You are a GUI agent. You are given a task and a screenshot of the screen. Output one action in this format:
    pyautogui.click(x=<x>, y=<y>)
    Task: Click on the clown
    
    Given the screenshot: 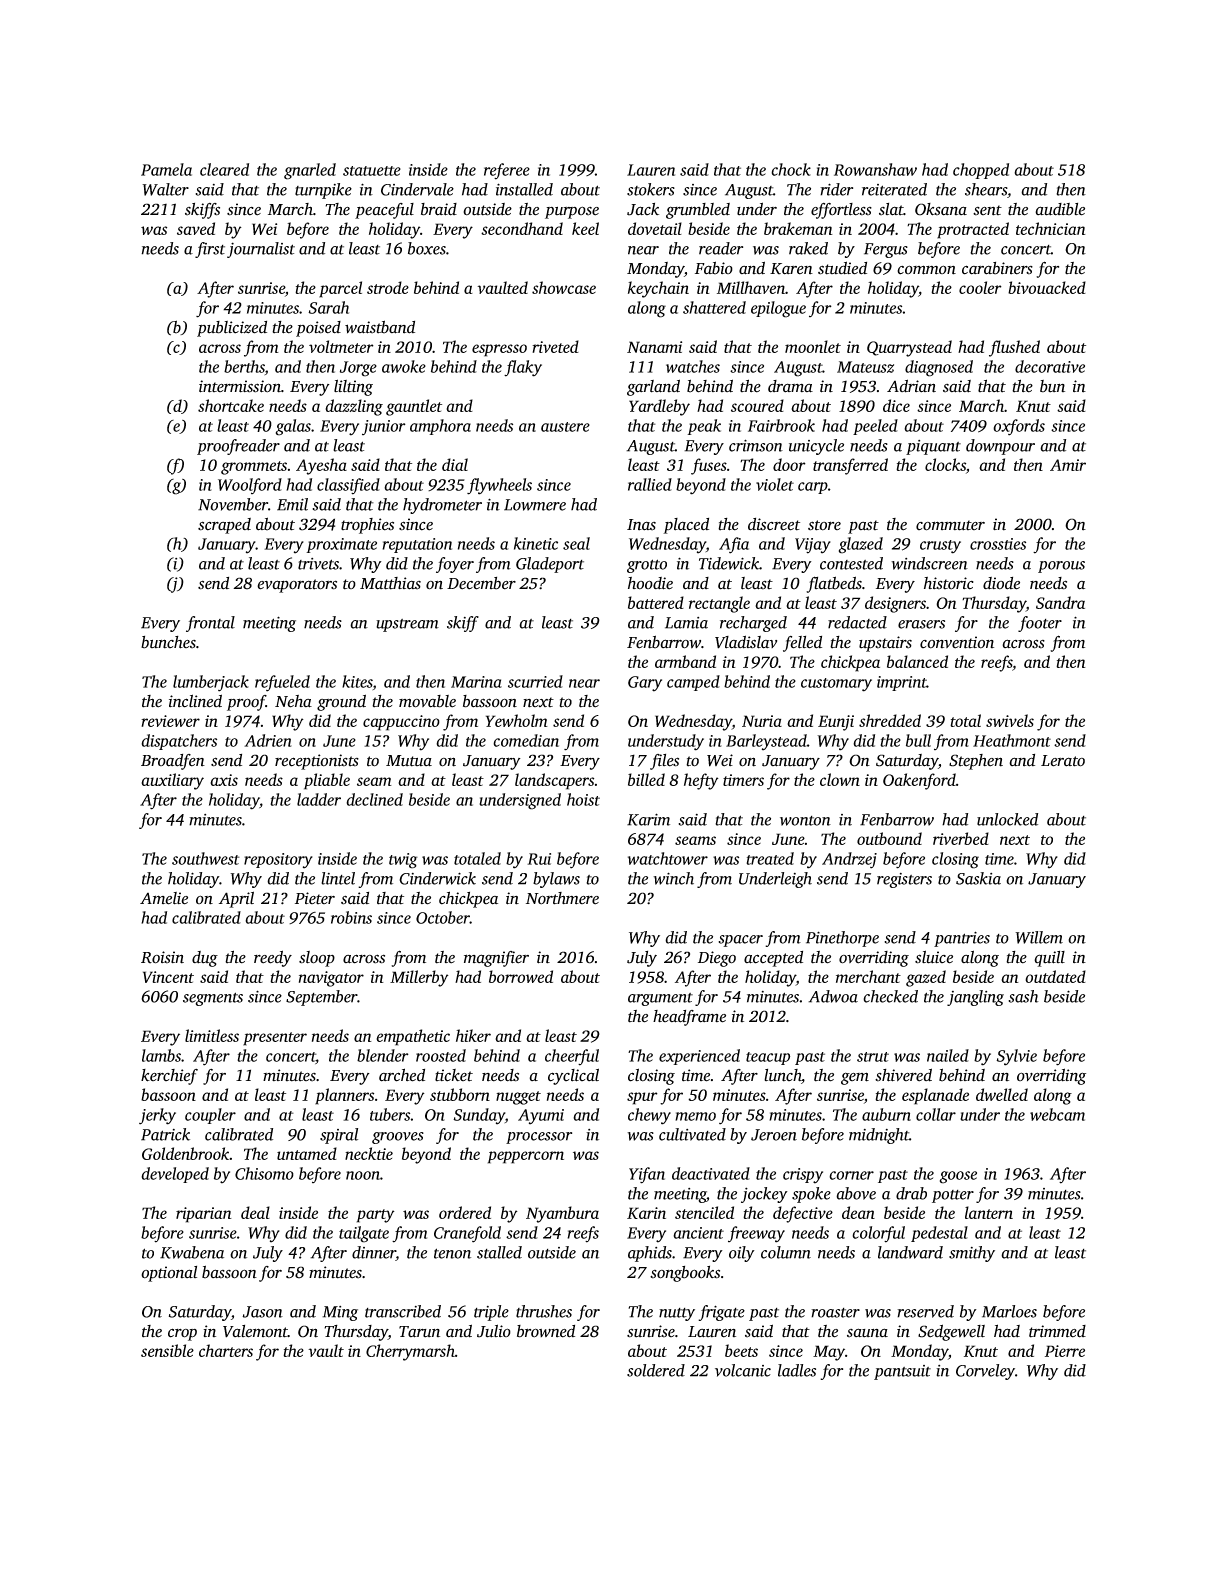 What is the action you would take?
    pyautogui.click(x=840, y=779)
